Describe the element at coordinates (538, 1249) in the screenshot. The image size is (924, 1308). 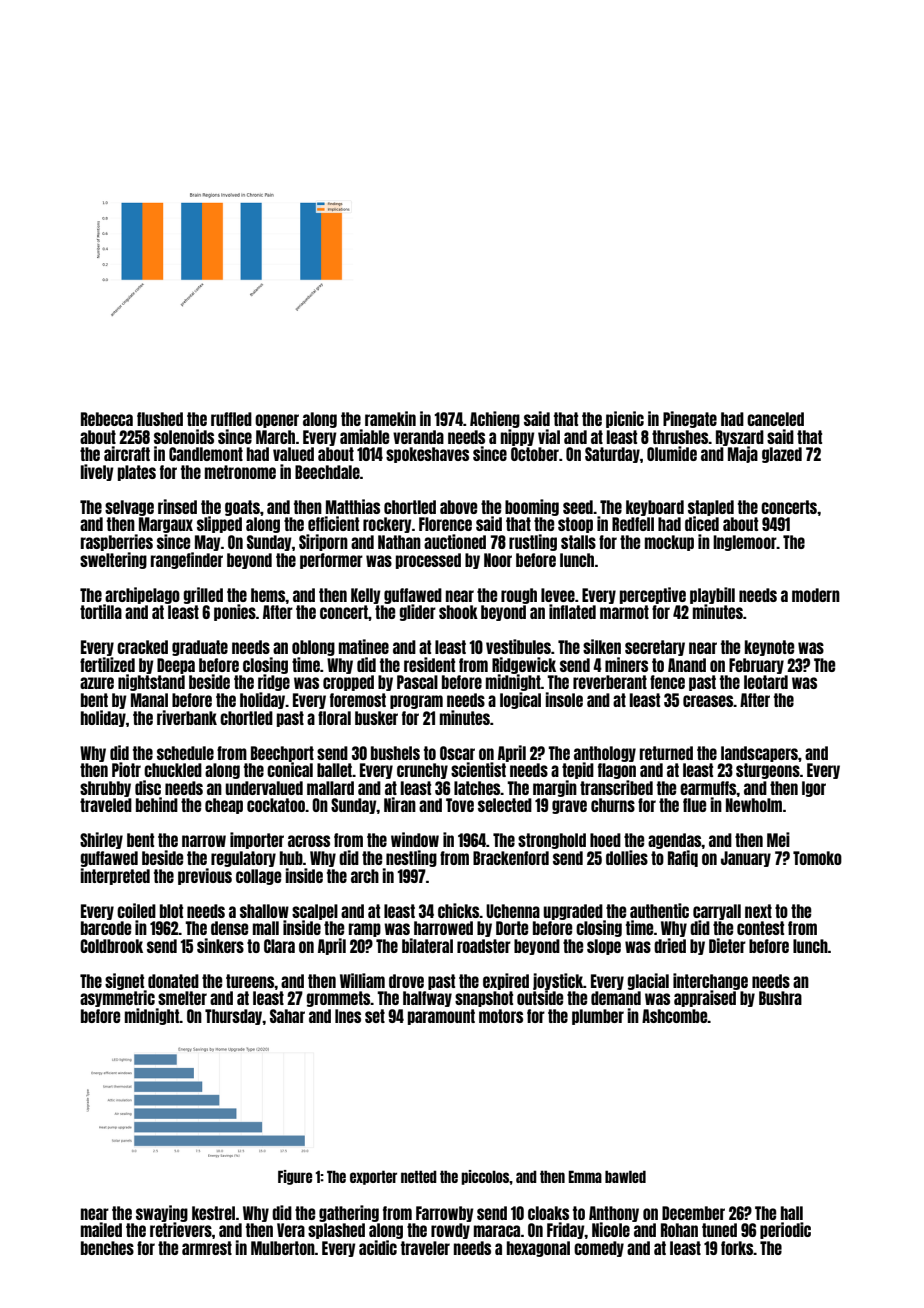
I see `hexagonal` at that location.
